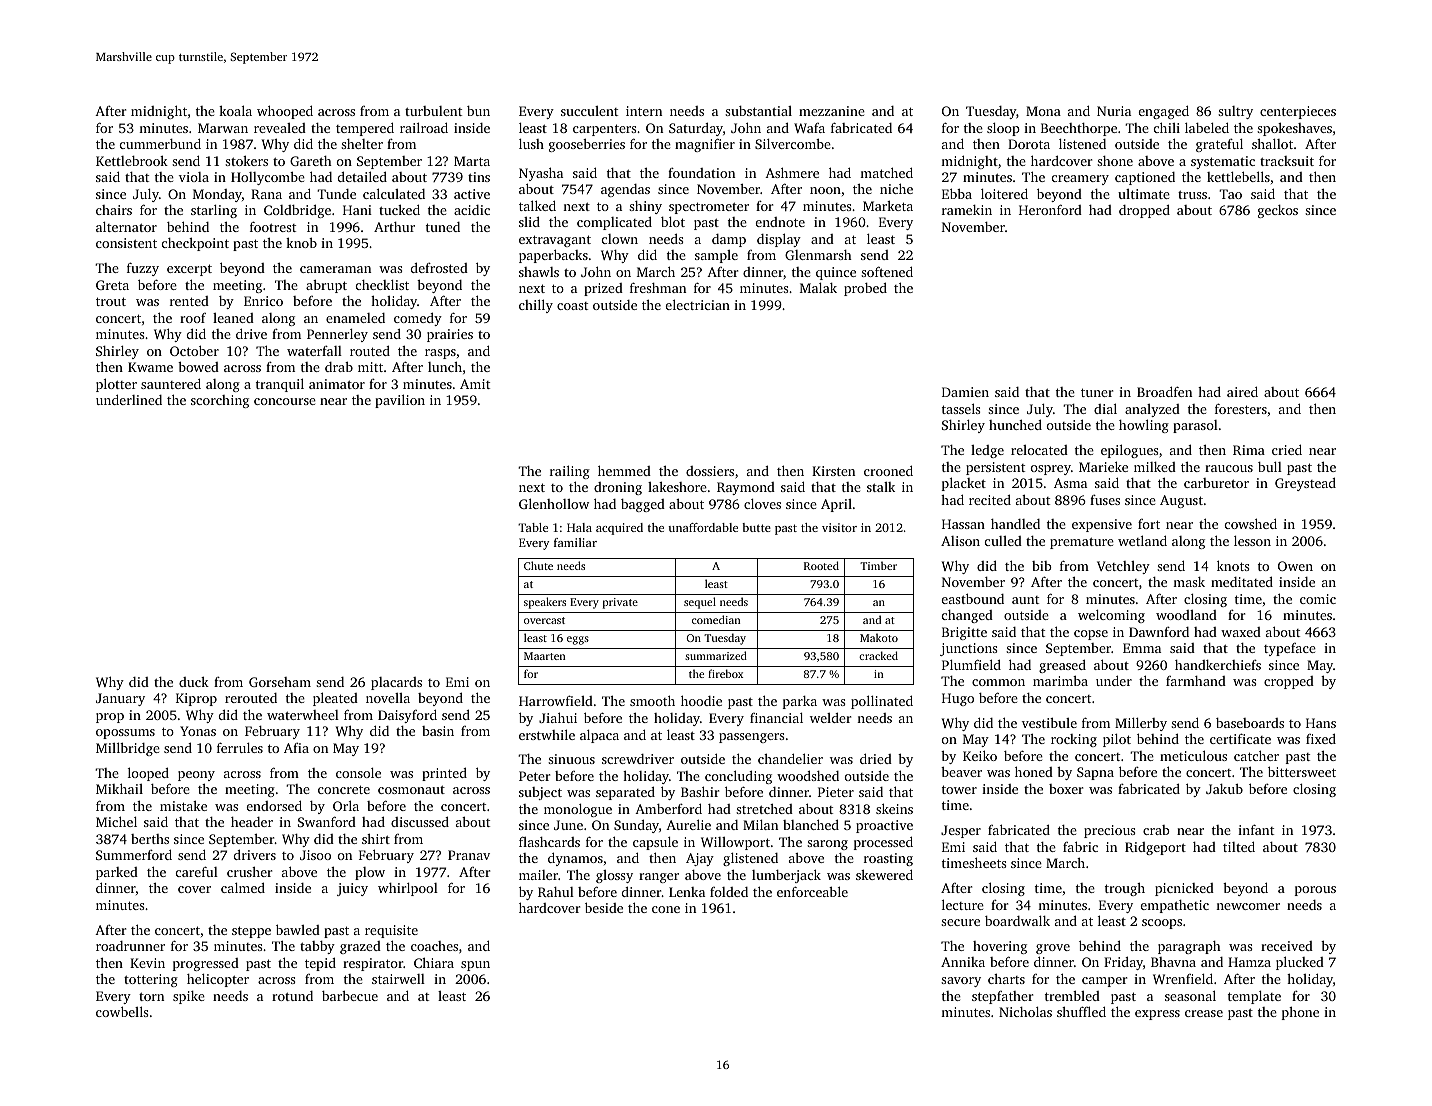  I want to click on stokers, so click(246, 161).
